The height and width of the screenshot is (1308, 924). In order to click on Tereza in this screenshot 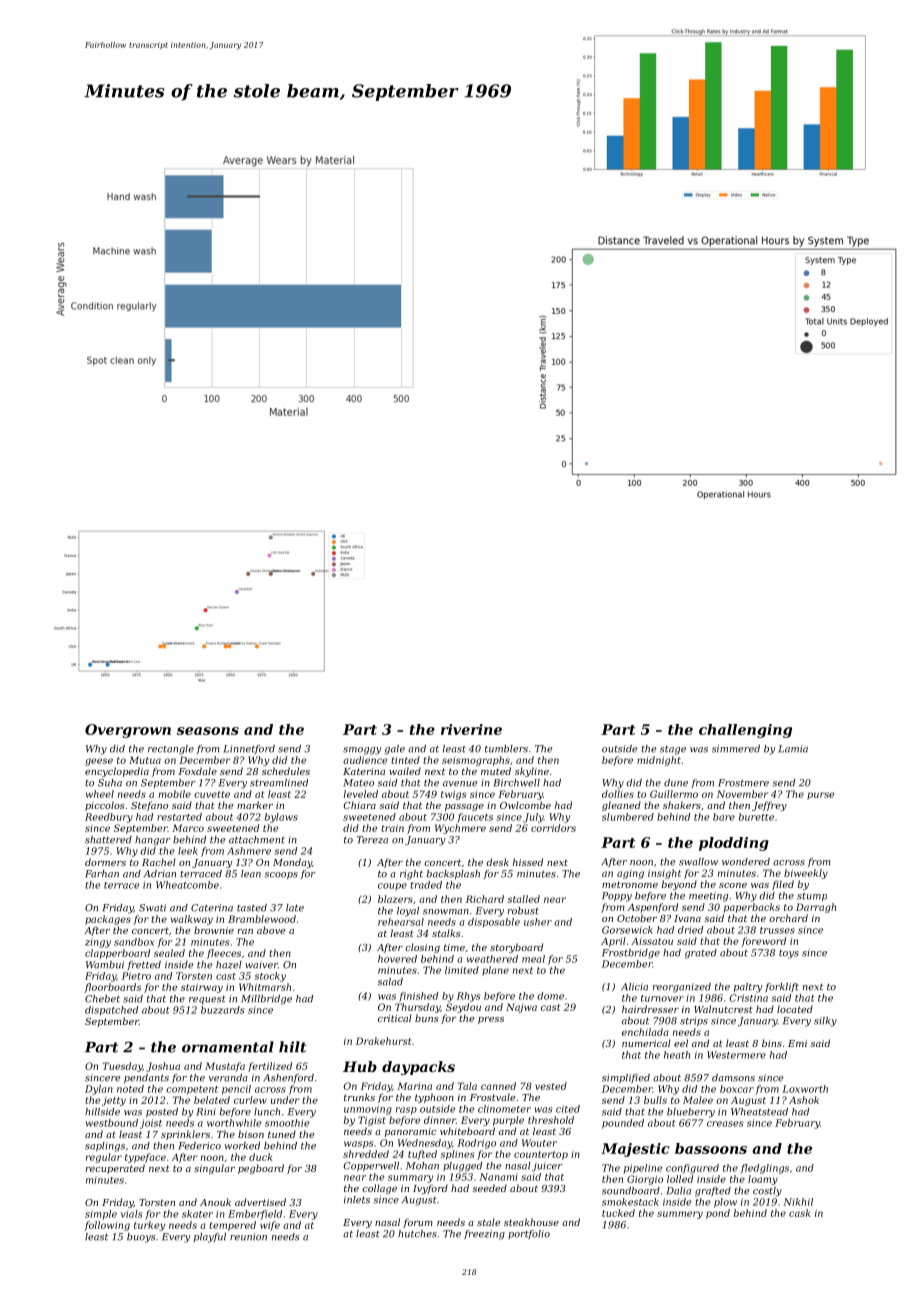, I will do `click(372, 840)`.
